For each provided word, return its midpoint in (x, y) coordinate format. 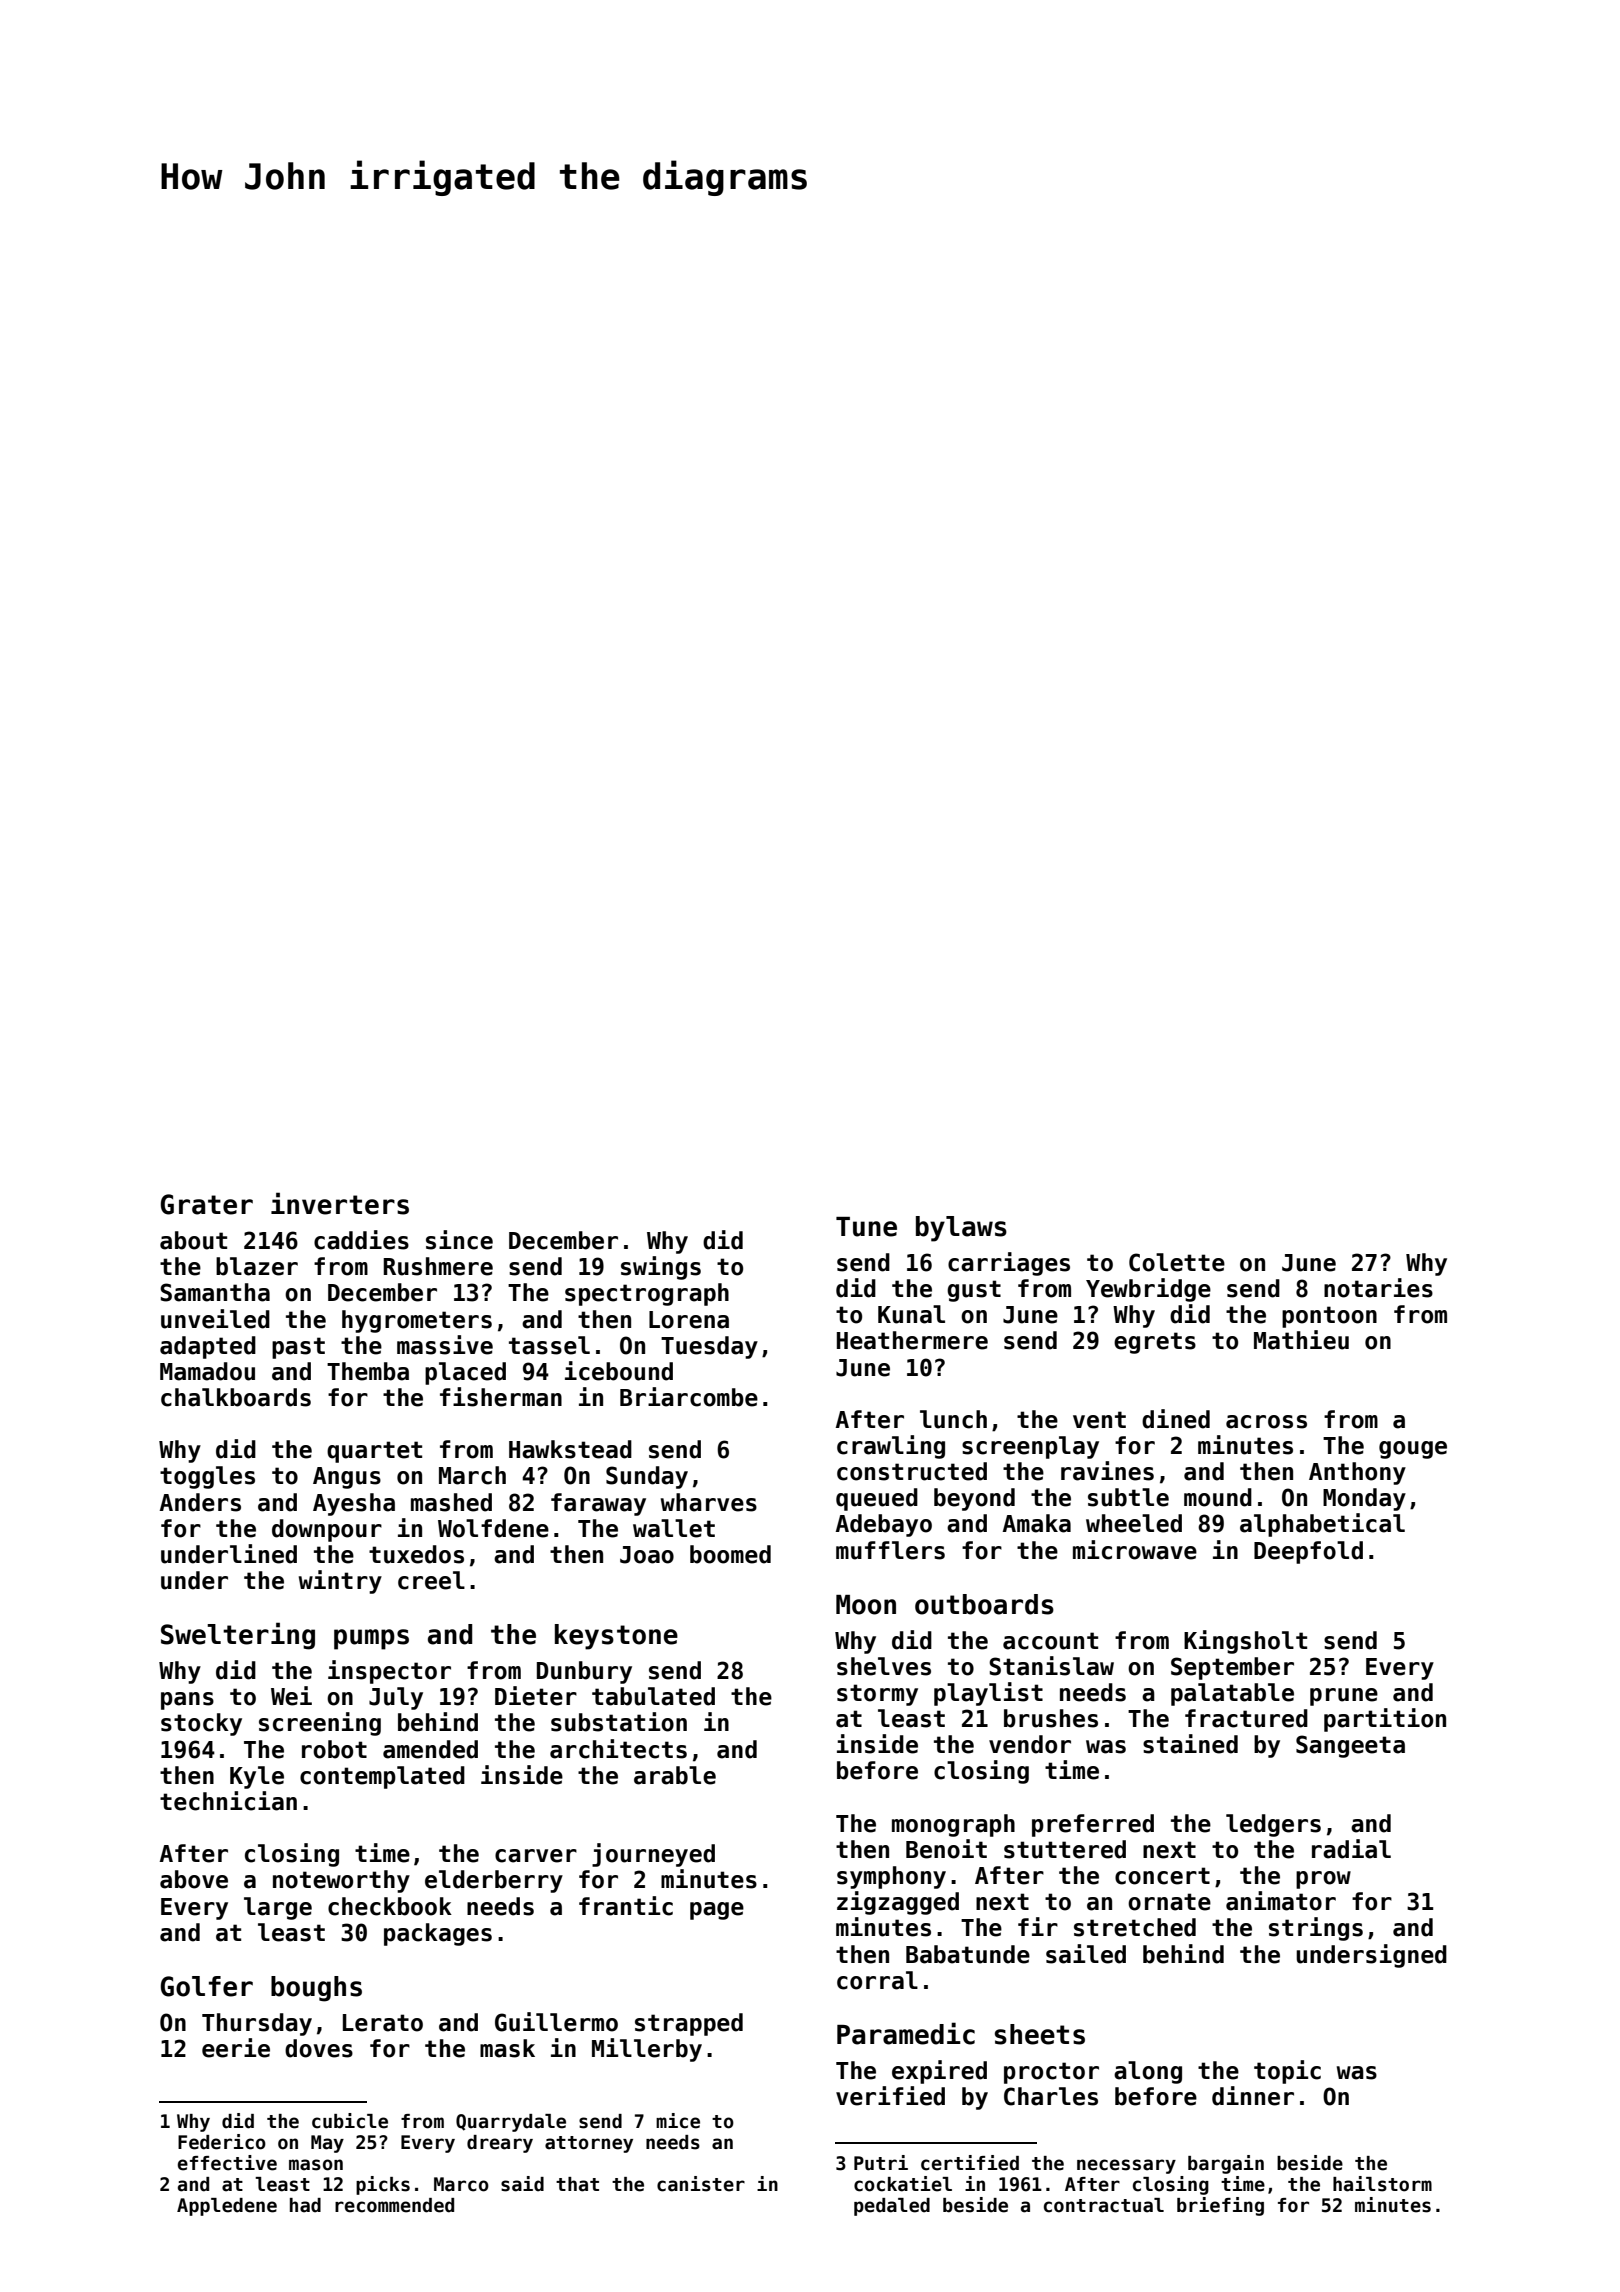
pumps (371, 1639)
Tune (866, 1227)
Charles (1051, 2096)
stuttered (1065, 1849)
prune (1344, 1697)
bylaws (961, 1229)
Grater (207, 1204)
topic (1287, 2072)
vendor (1030, 1744)
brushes (1051, 1718)
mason (316, 2165)
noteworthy (341, 1881)
